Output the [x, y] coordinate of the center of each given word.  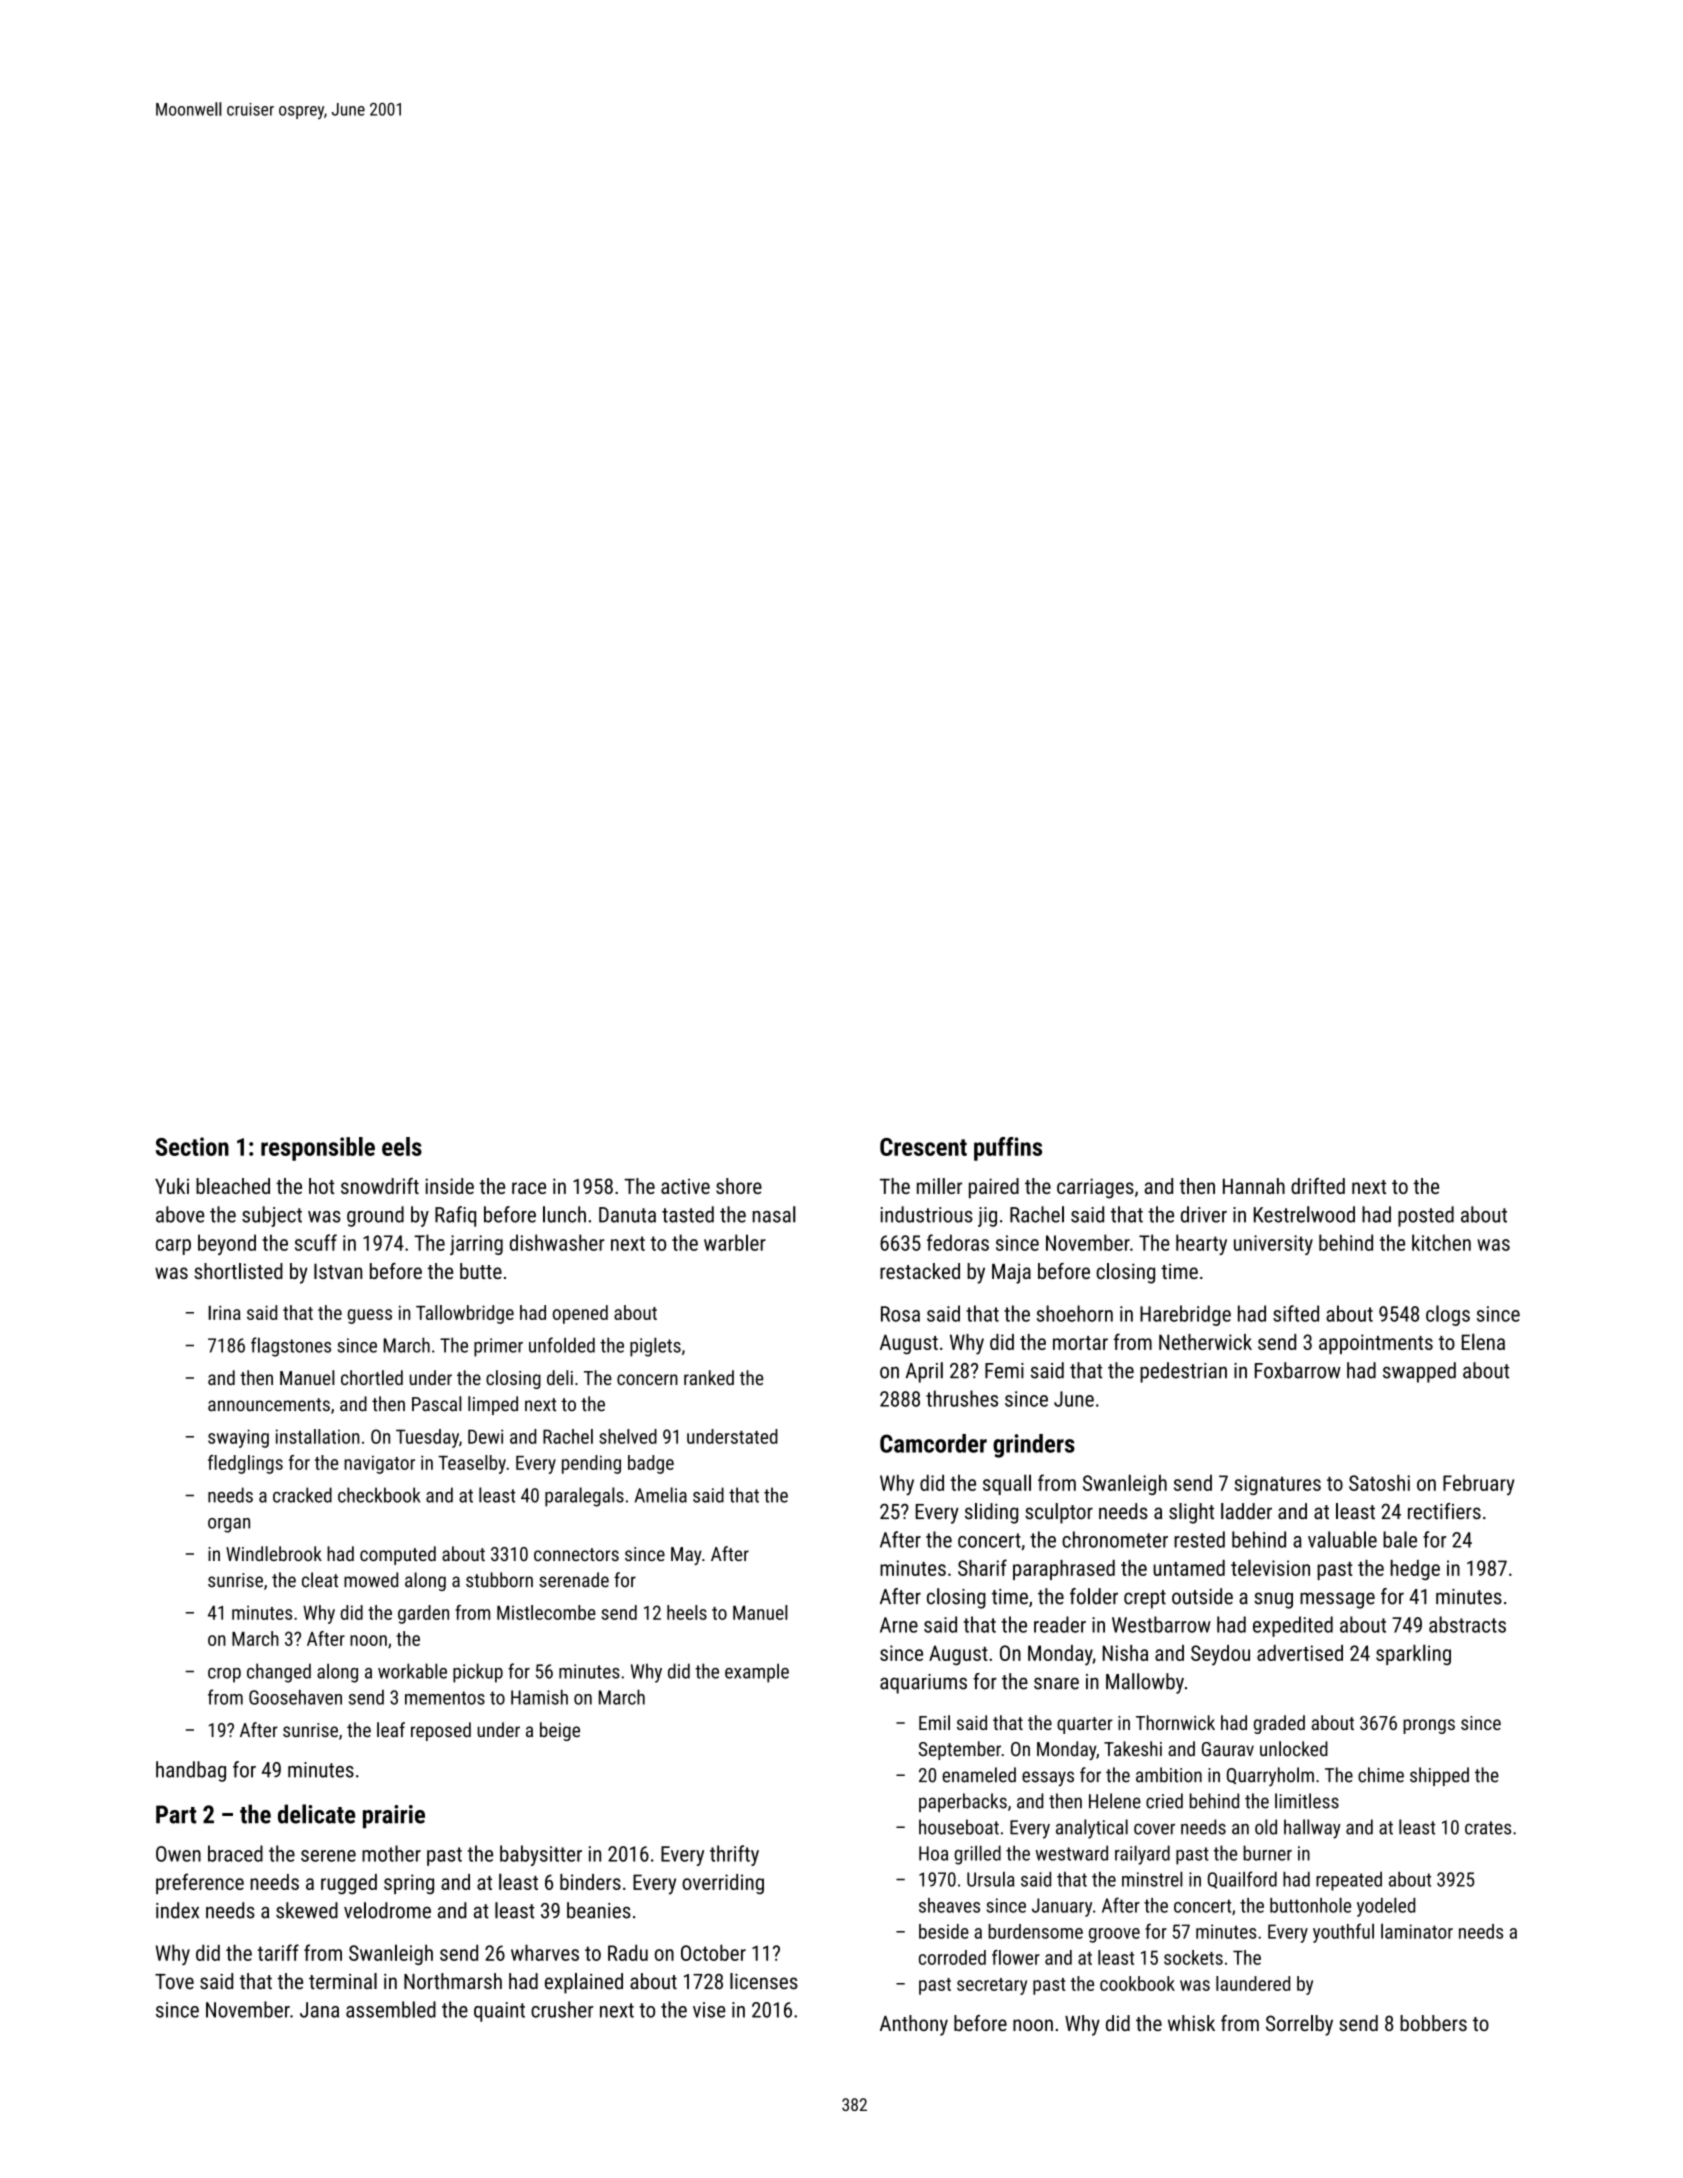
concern [647, 1379]
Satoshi [1379, 1483]
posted [1426, 1216]
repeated [1349, 1881]
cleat [320, 1580]
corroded [952, 1957]
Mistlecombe [546, 1612]
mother [391, 1853]
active [685, 1186]
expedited [1293, 1626]
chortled [372, 1377]
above [180, 1214]
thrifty [734, 1855]
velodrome [387, 1910]
